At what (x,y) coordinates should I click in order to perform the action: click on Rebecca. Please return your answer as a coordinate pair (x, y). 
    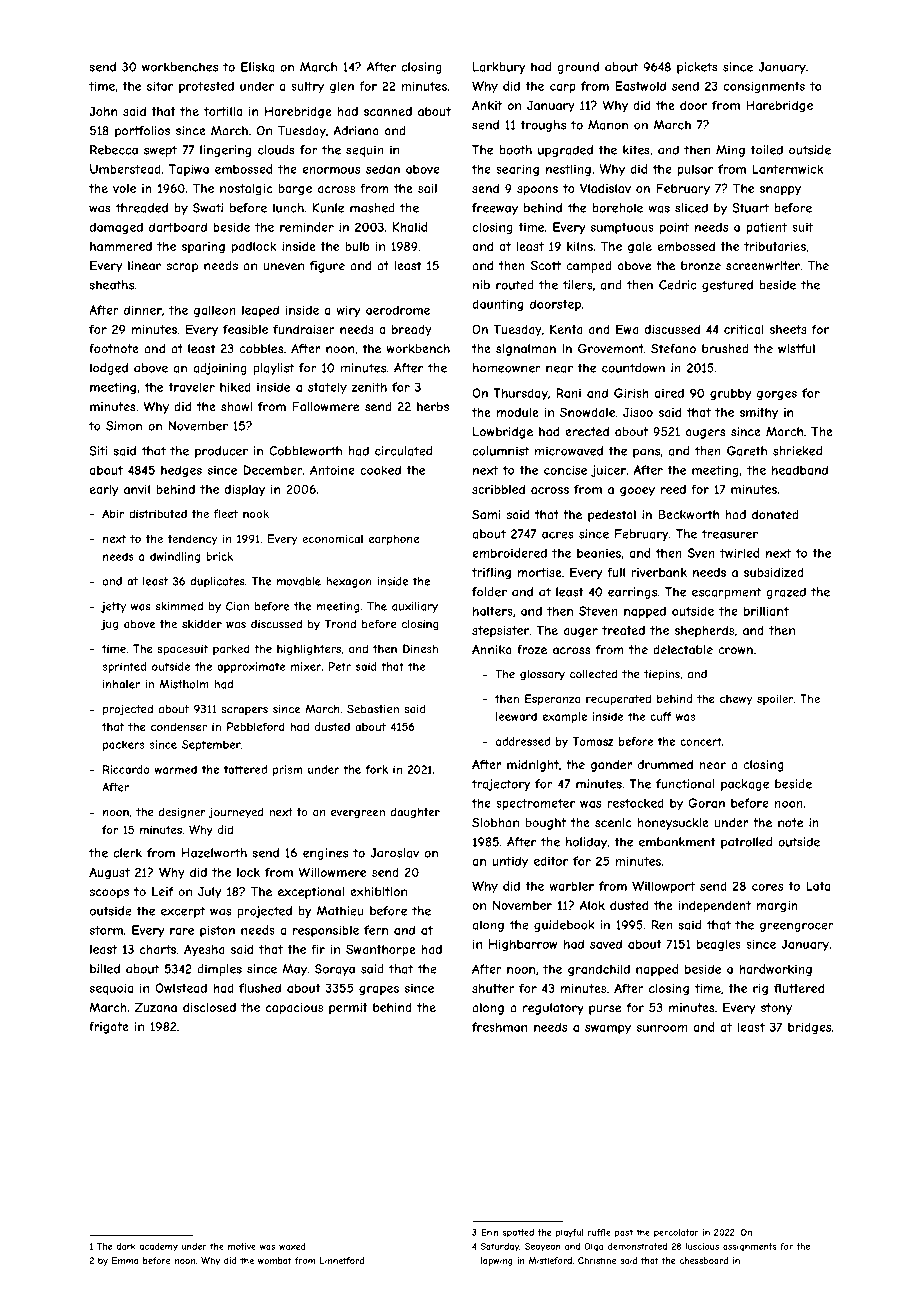
    Looking at the image, I should click on (114, 150).
